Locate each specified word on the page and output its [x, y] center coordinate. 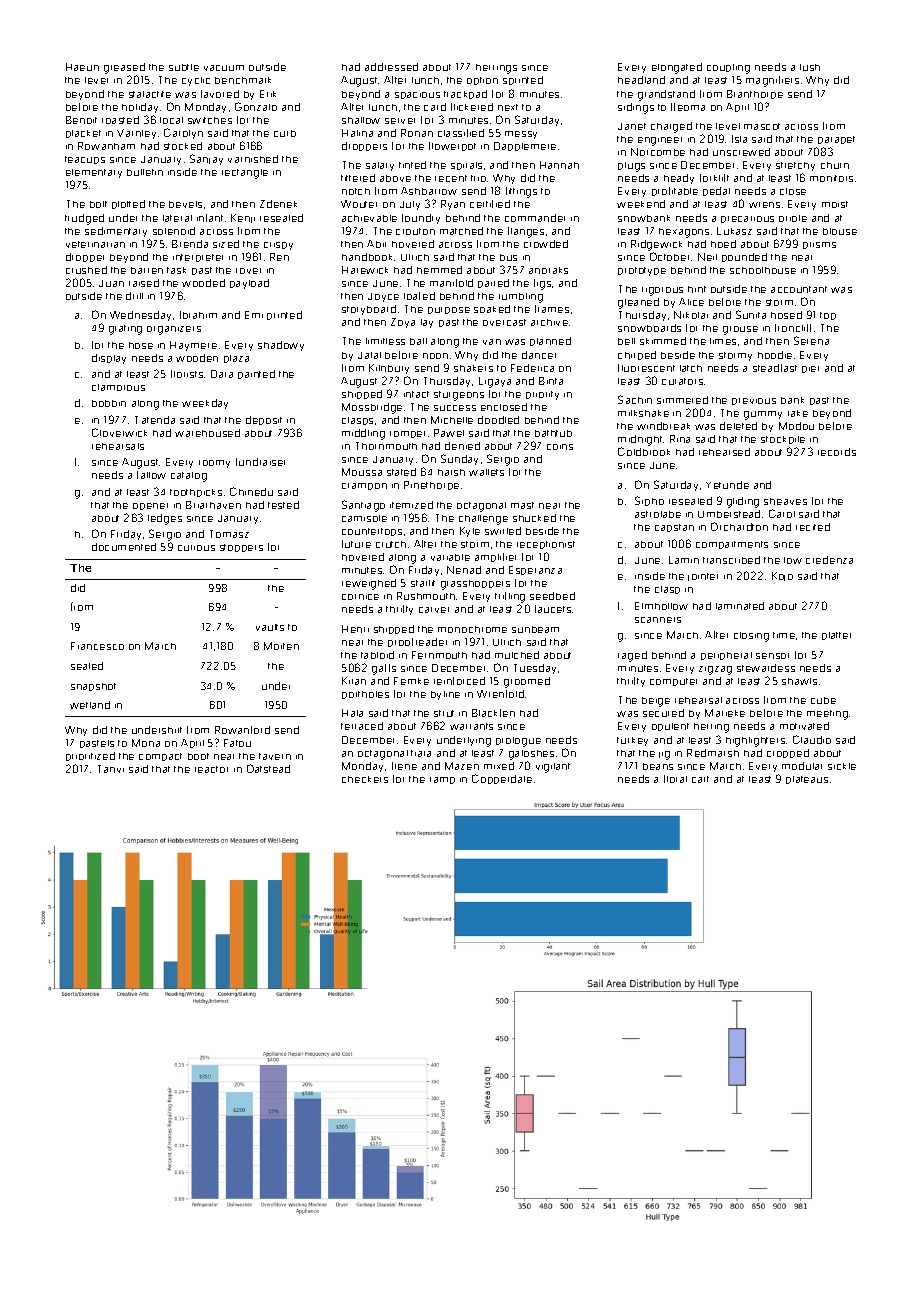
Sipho [649, 501]
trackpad [465, 94]
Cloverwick [119, 432]
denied [462, 446]
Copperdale [502, 779]
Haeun [82, 67]
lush [810, 67]
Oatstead [268, 768]
